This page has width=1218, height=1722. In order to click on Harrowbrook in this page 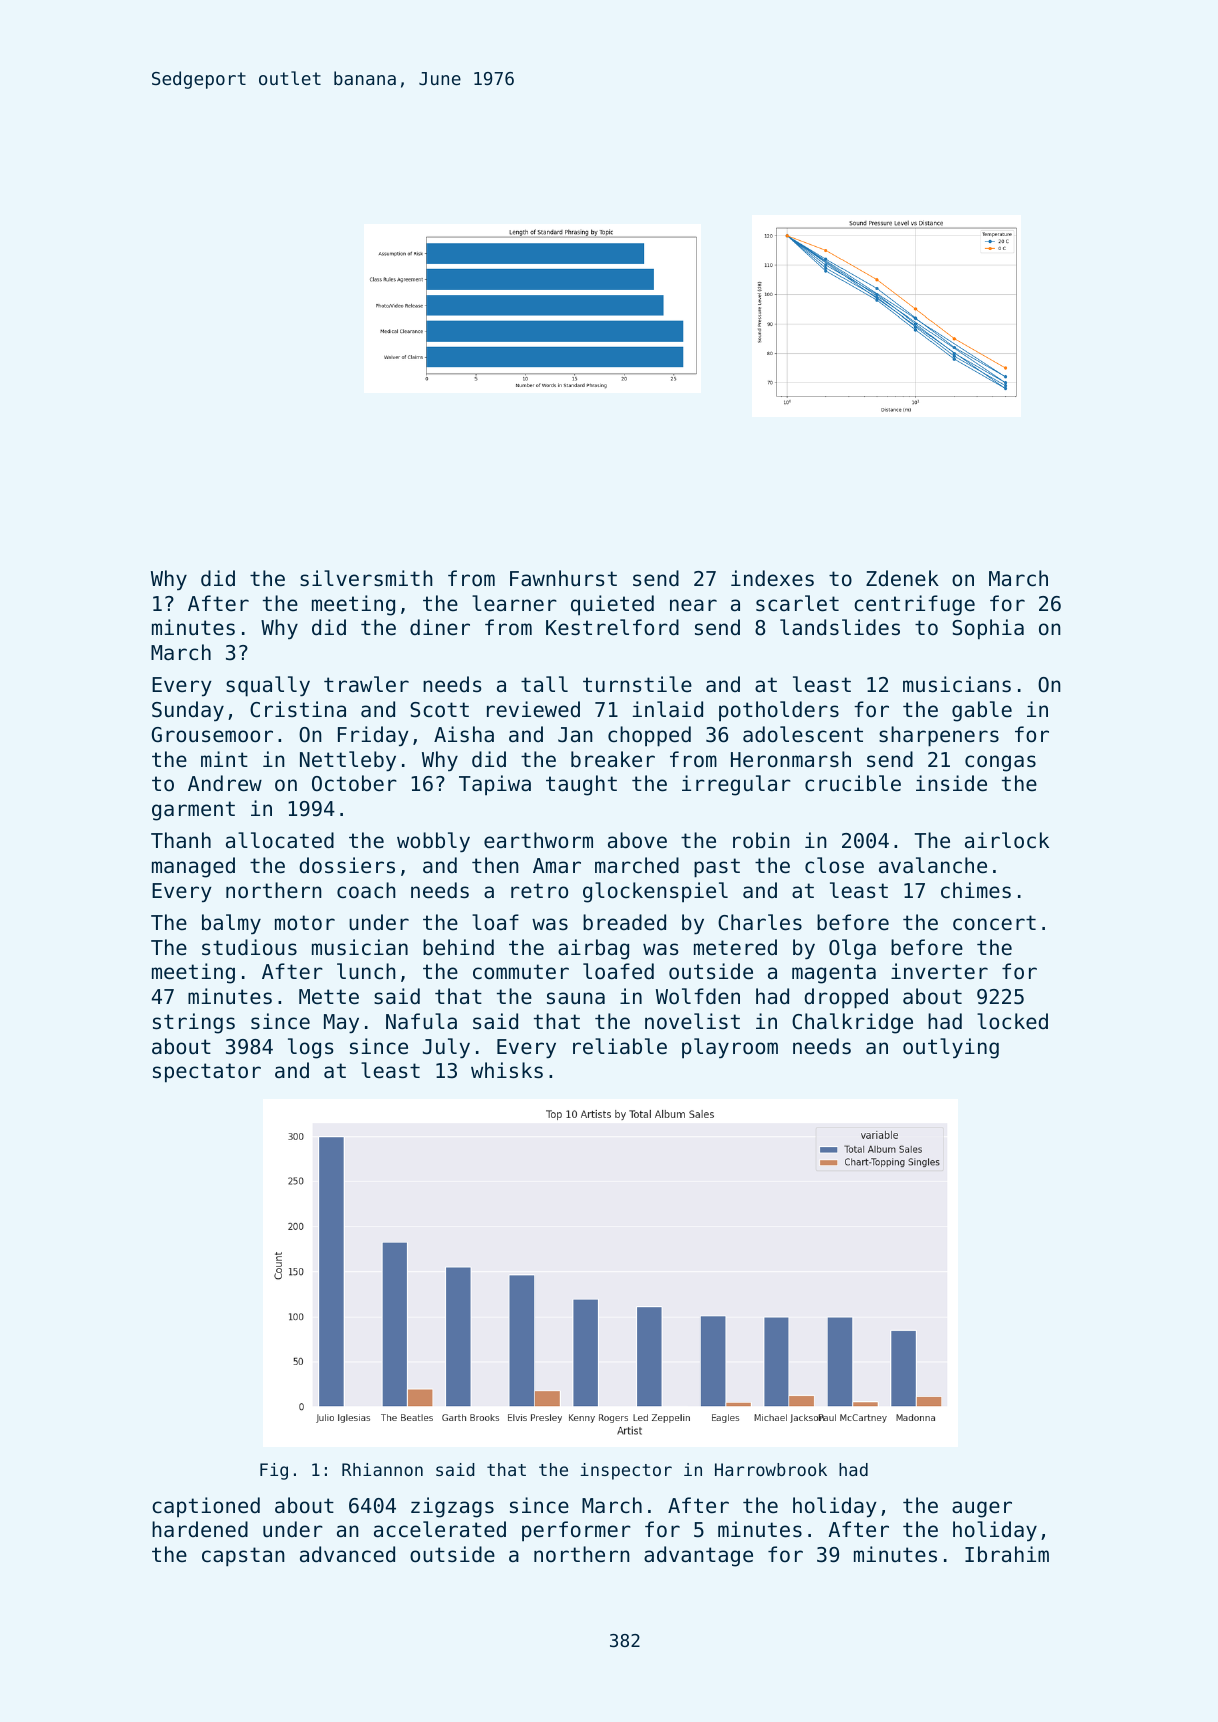, I will do `click(771, 1469)`.
